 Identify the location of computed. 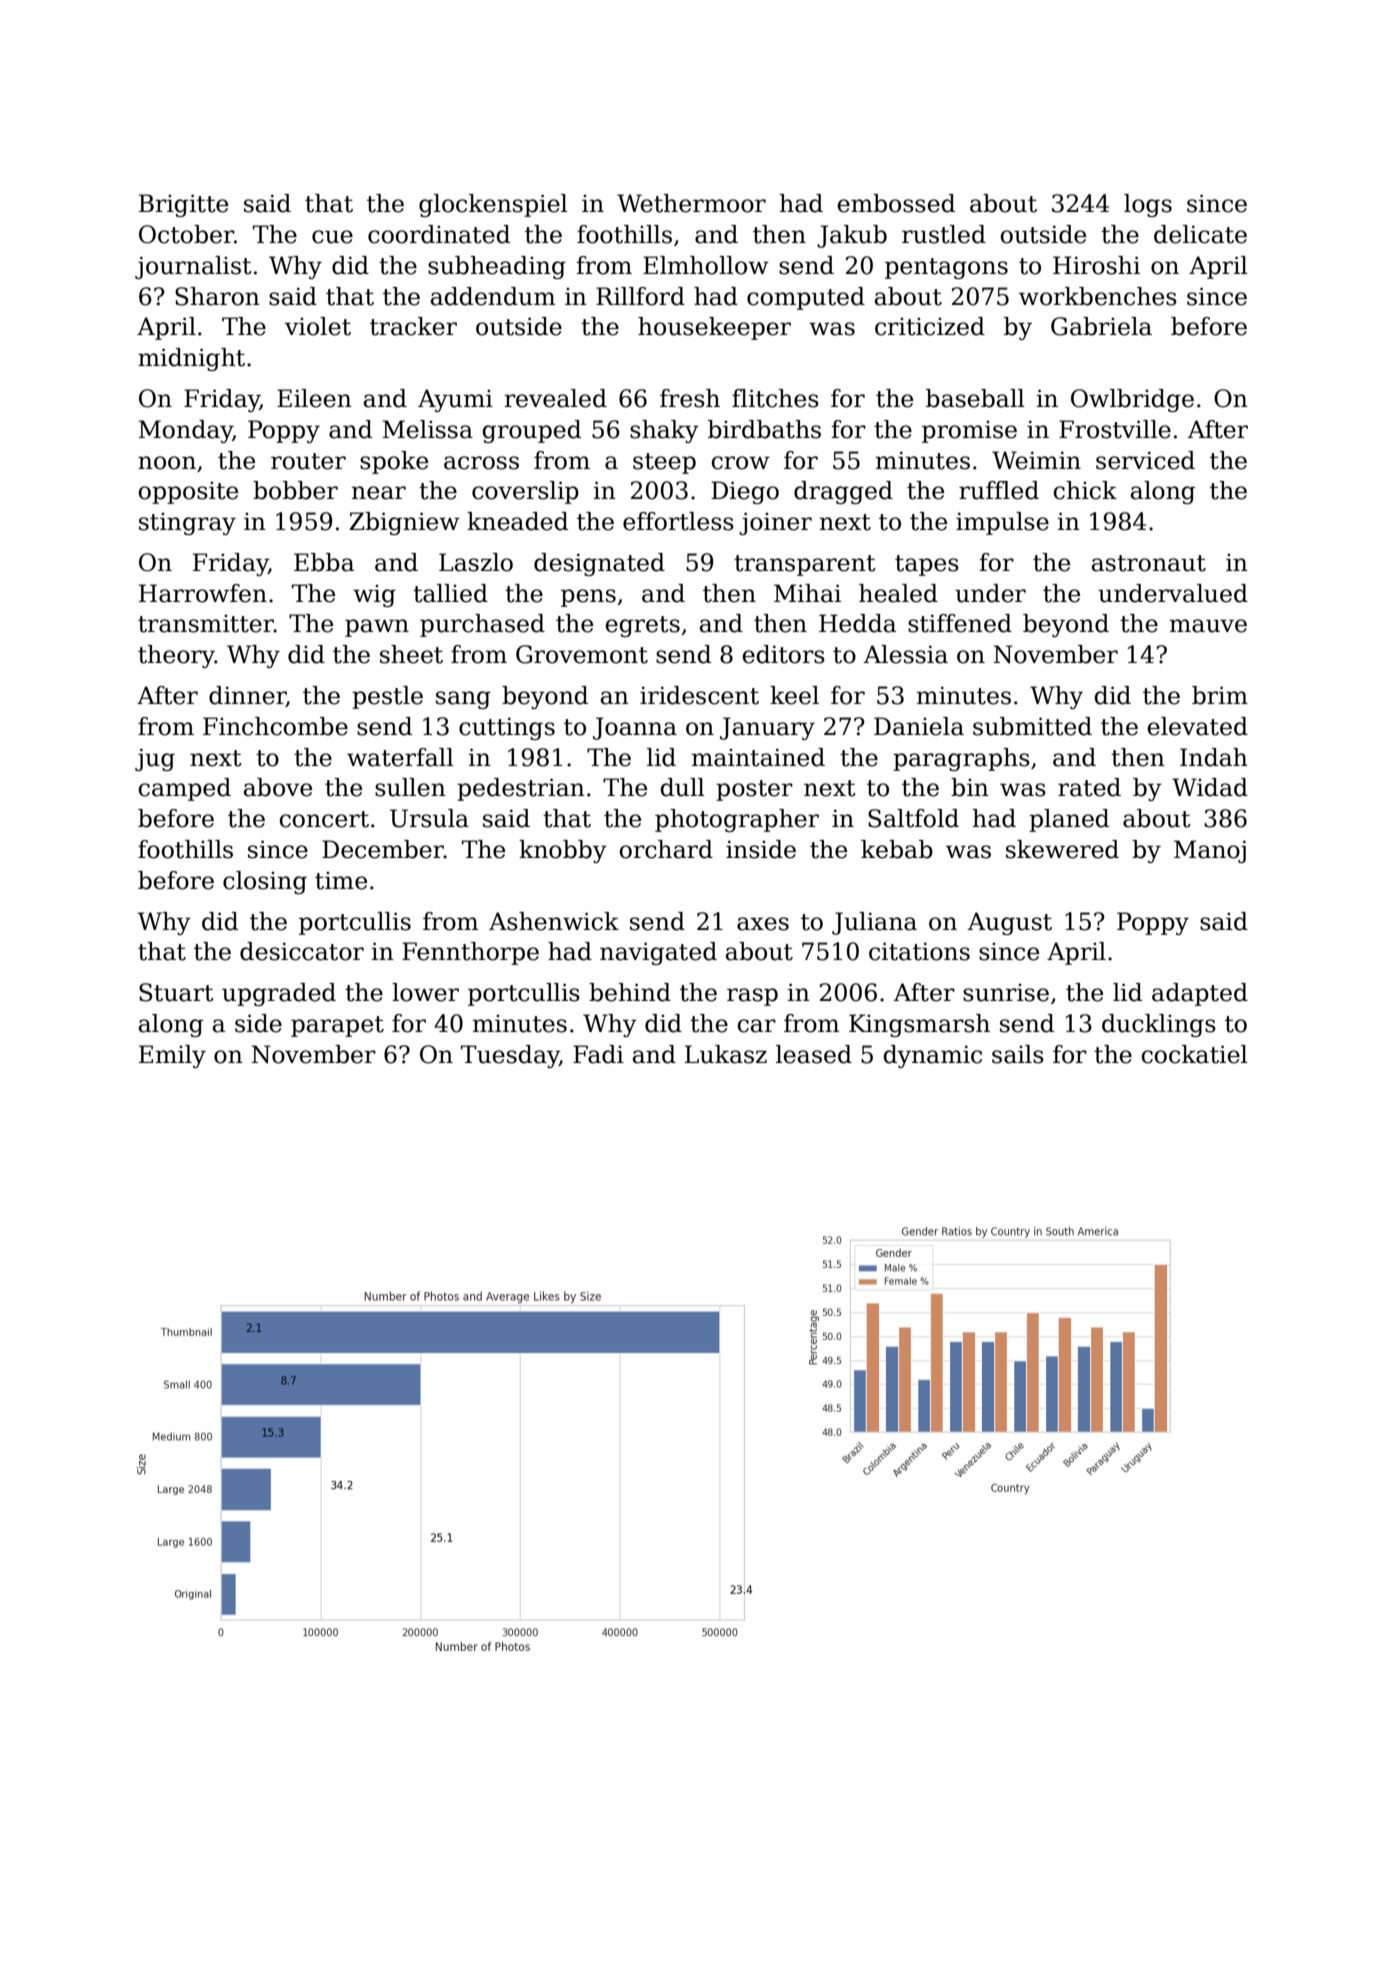
(806, 298).
